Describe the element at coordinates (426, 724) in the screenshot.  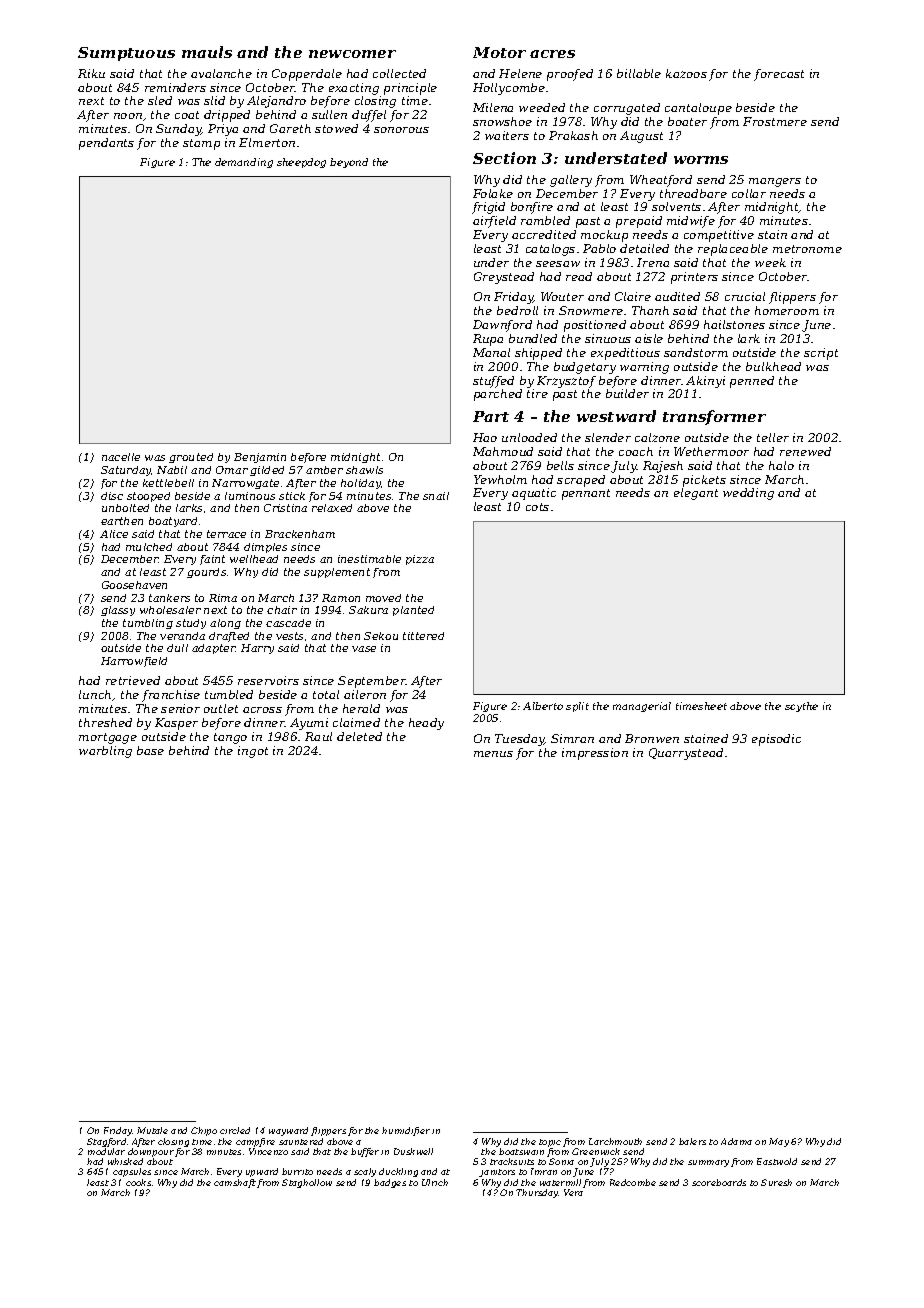
I see `heady` at that location.
